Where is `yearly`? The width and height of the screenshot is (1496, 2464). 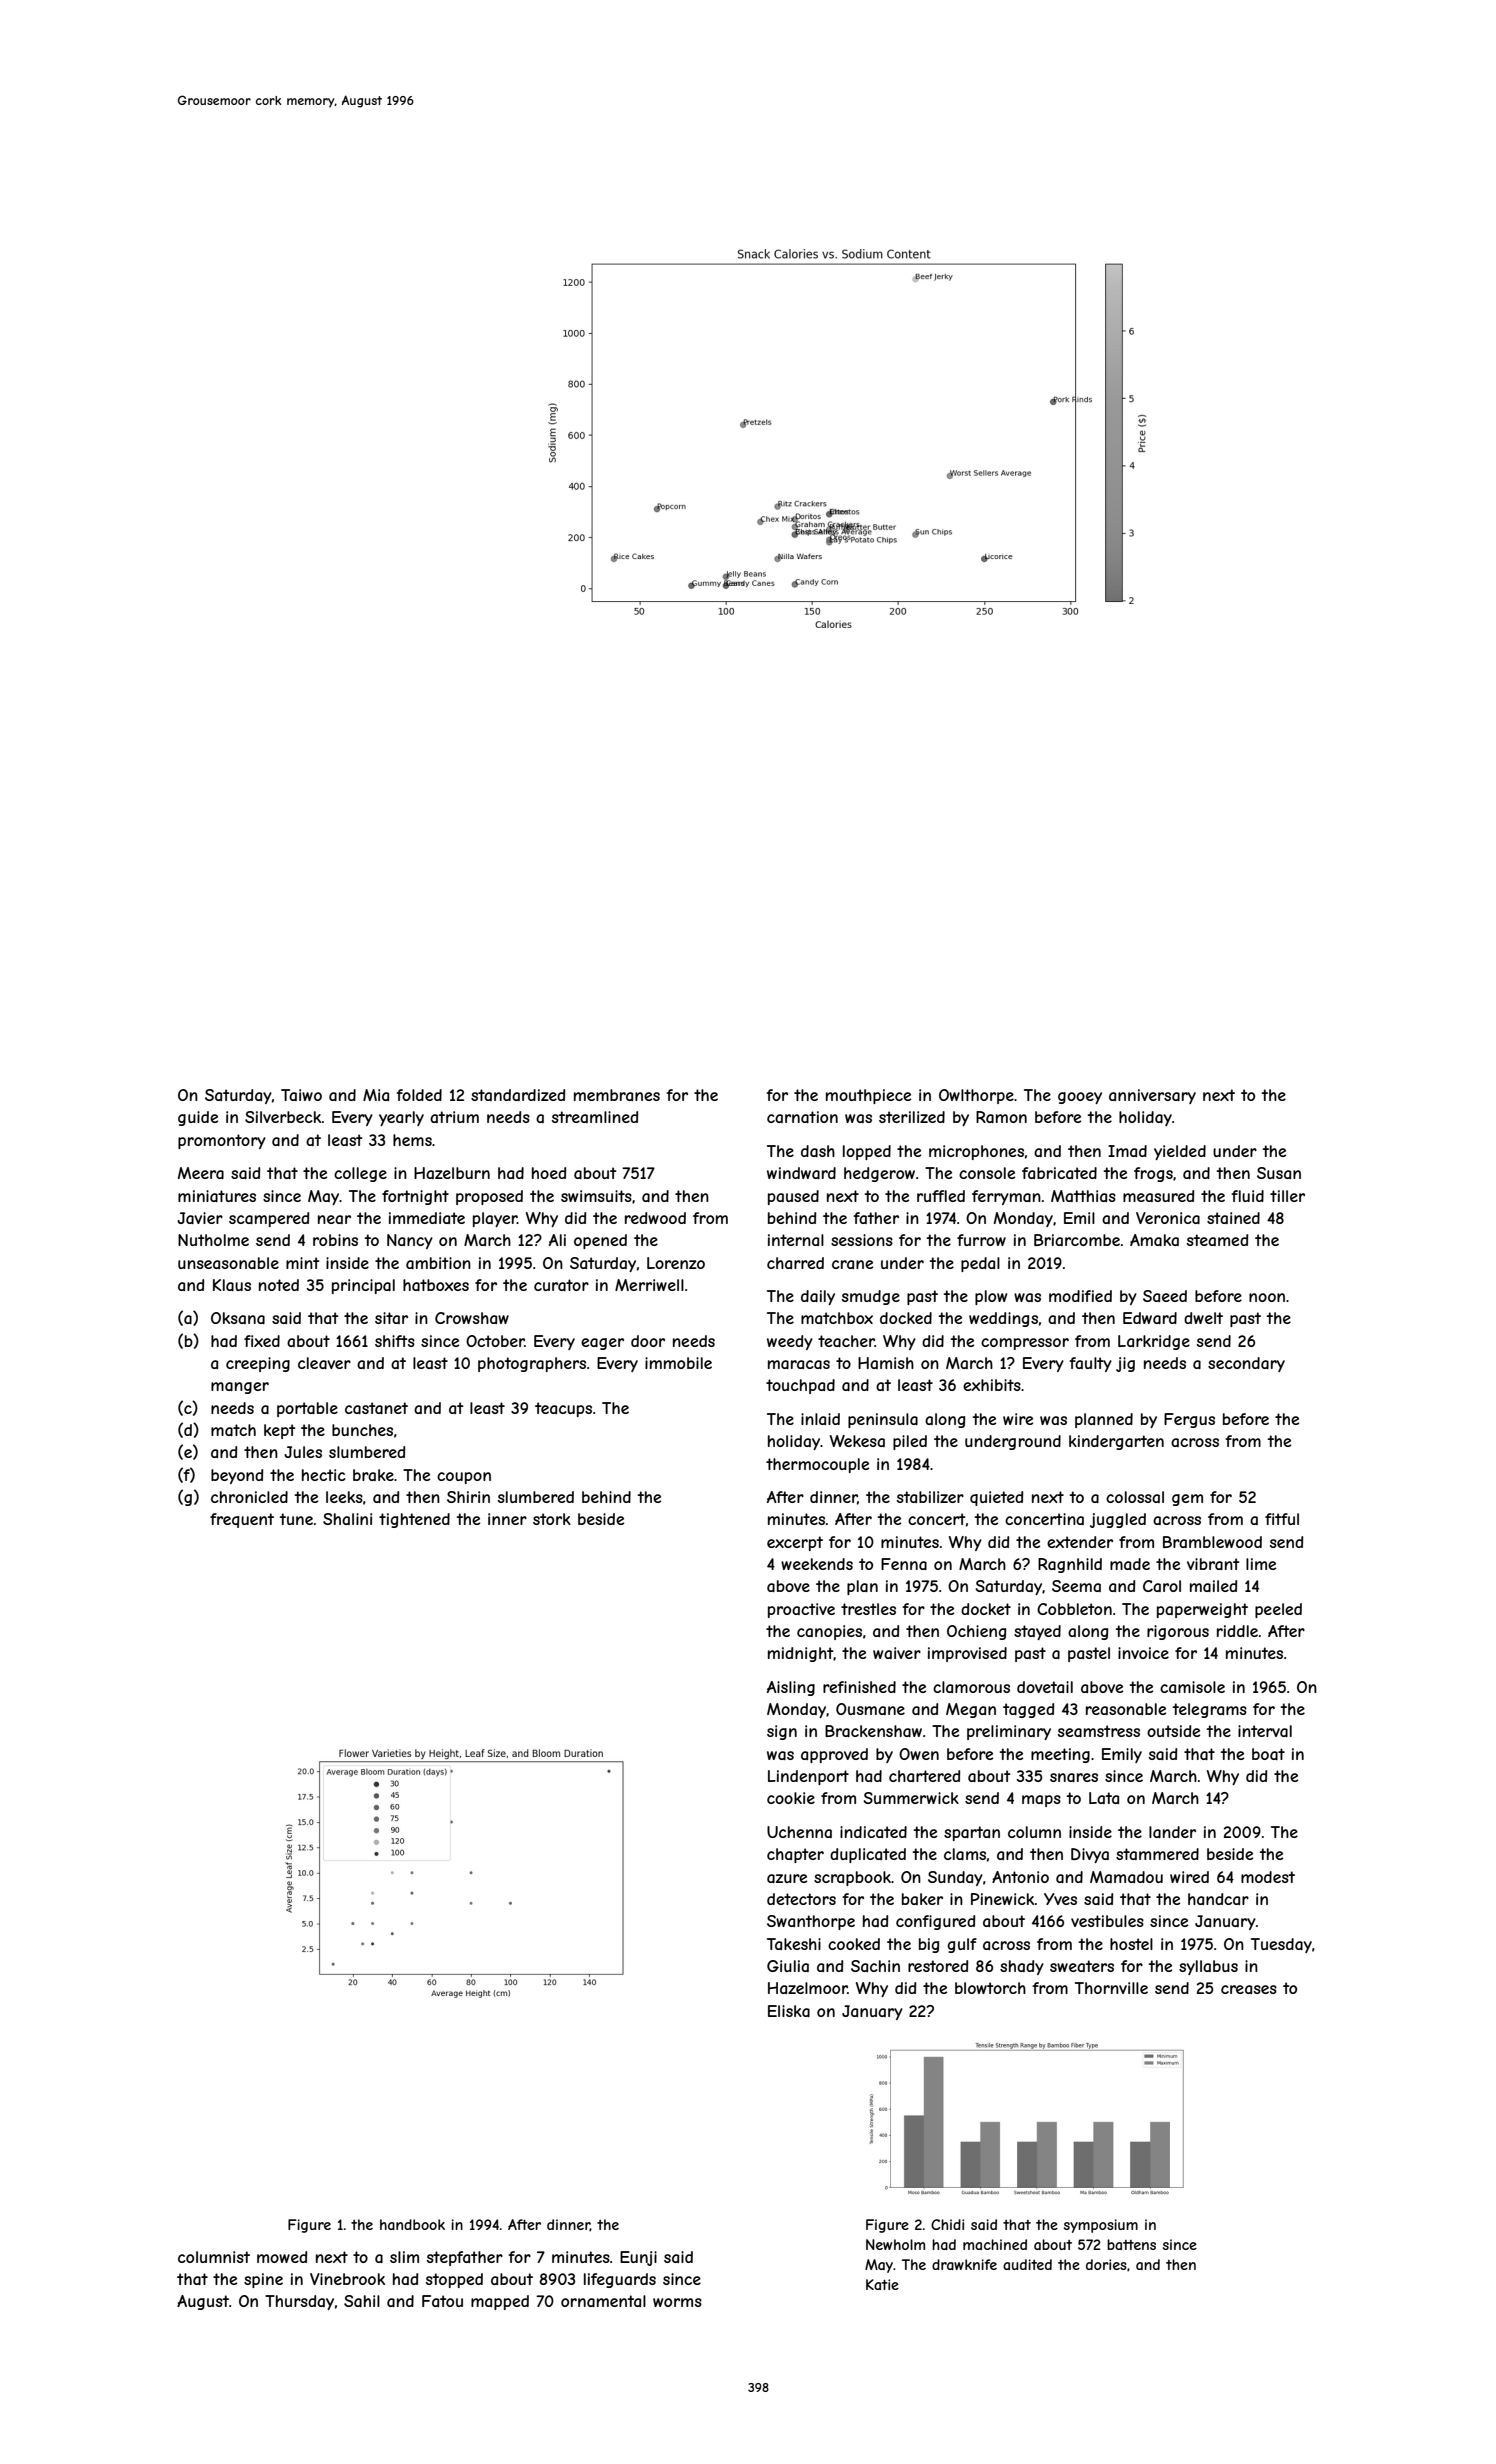
yearly is located at coordinates (401, 1118).
